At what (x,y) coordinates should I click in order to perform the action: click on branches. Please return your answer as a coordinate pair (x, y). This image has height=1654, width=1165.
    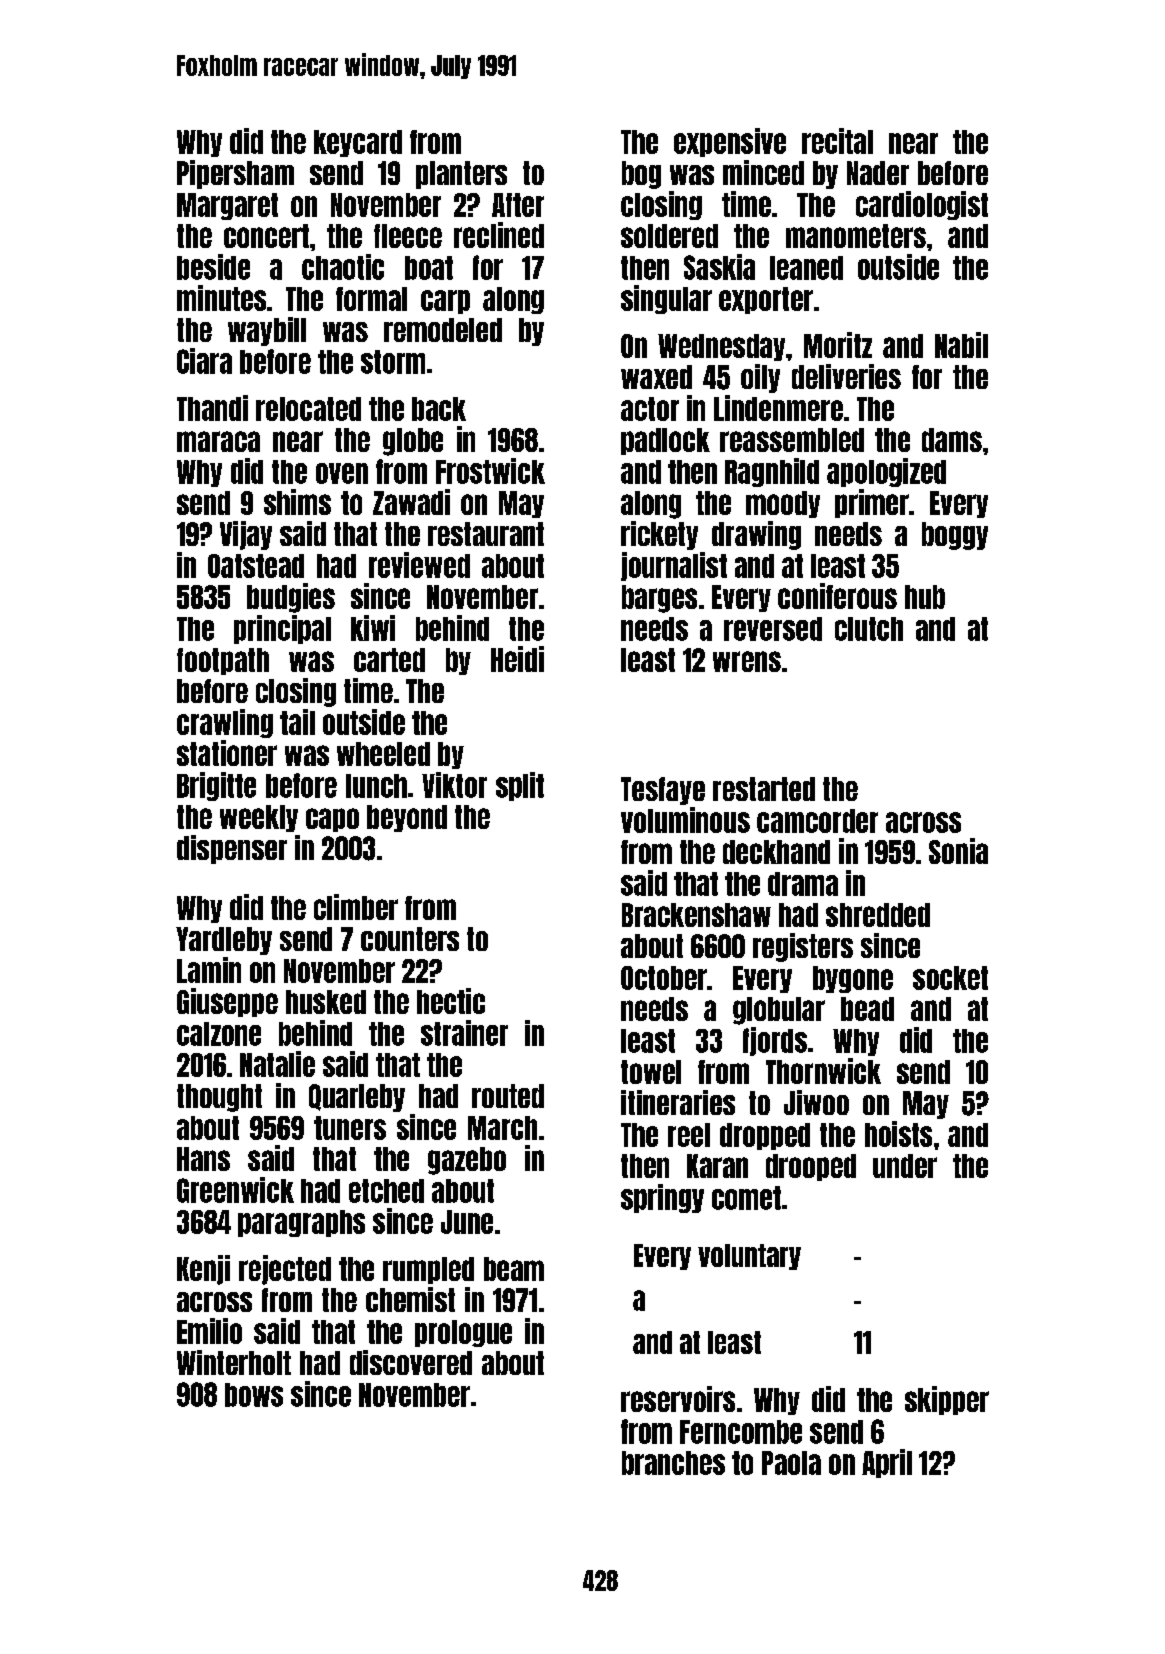
    Looking at the image, I should click on (673, 1463).
